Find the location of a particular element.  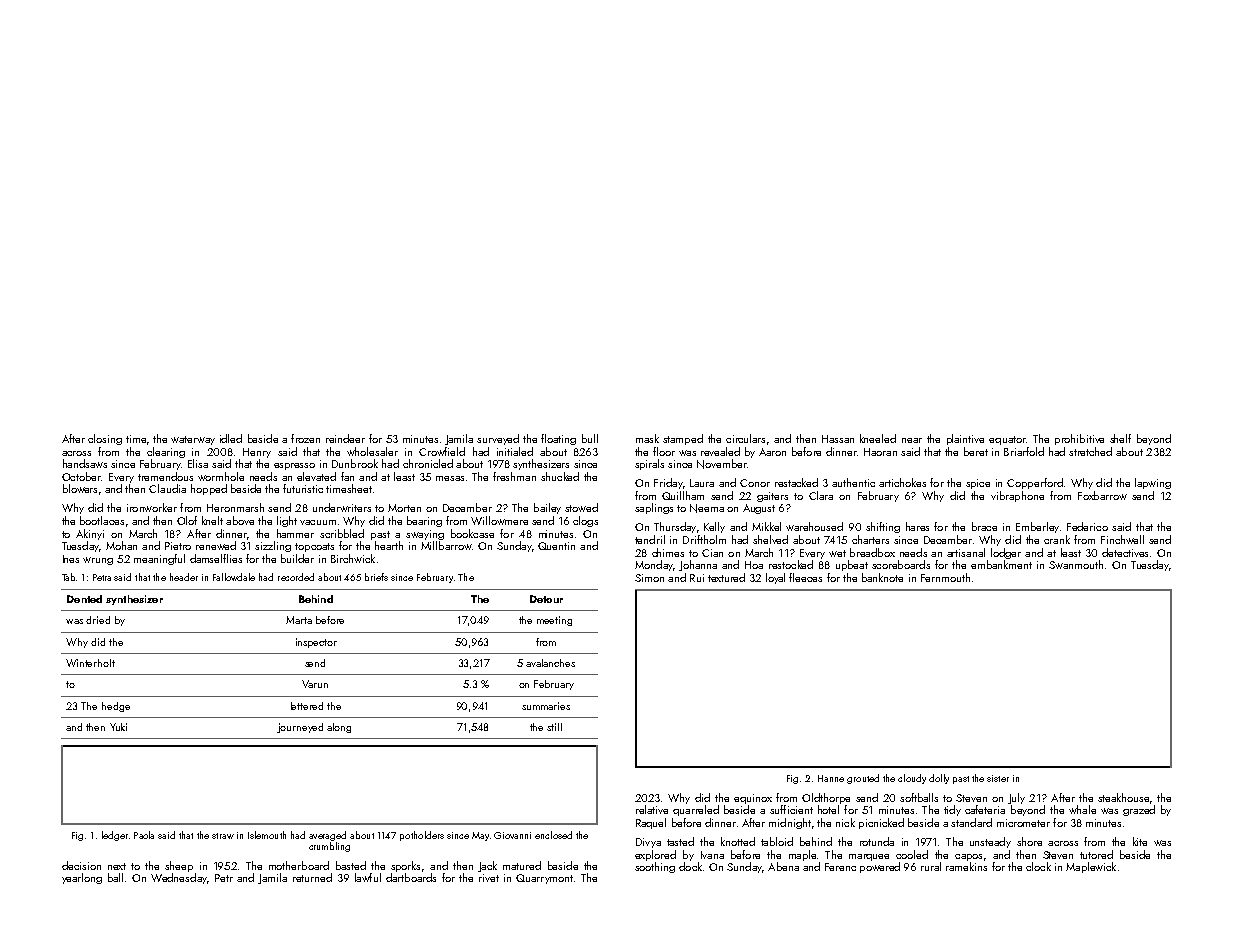

cafeteria is located at coordinates (985, 809).
